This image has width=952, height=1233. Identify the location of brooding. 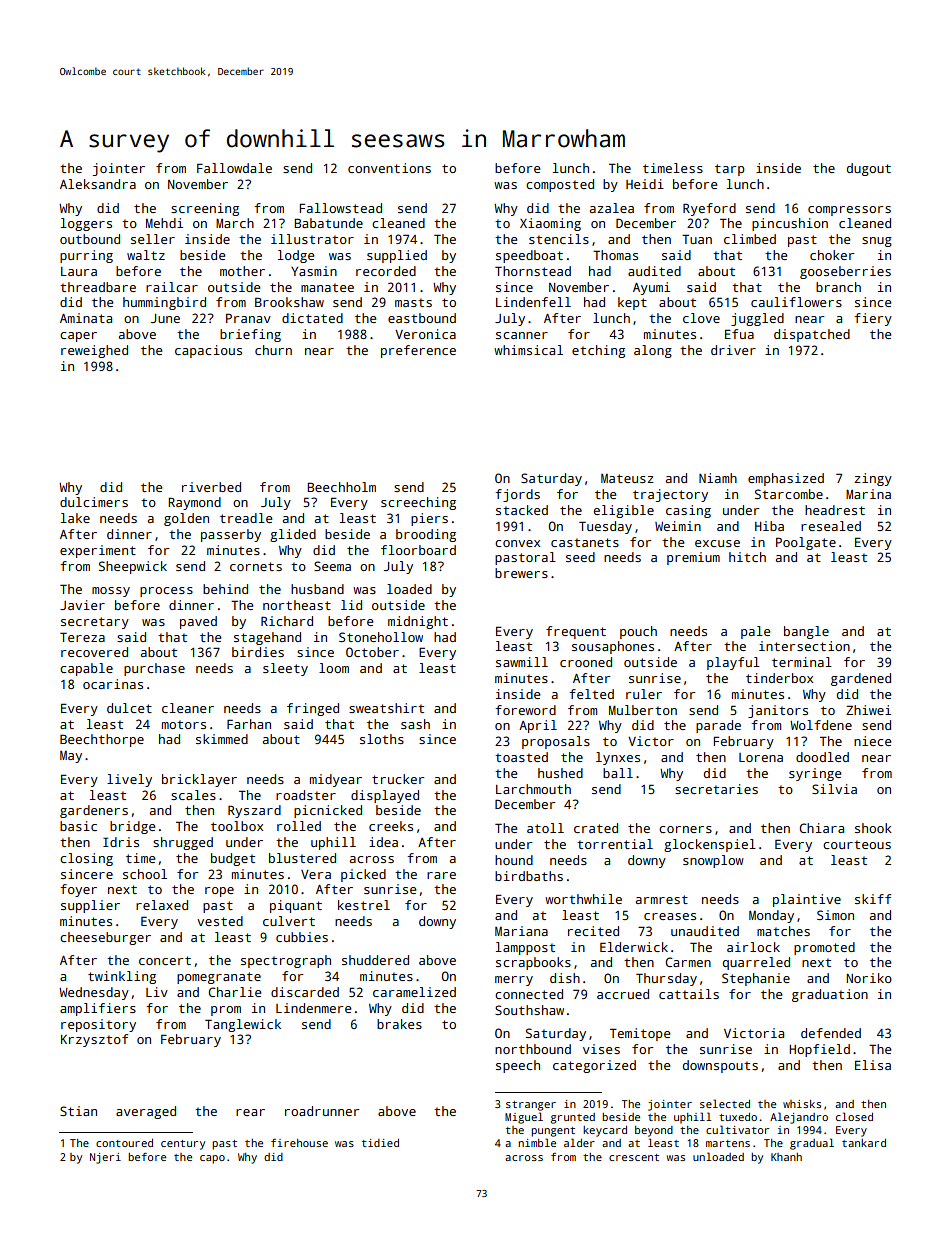
(426, 535).
